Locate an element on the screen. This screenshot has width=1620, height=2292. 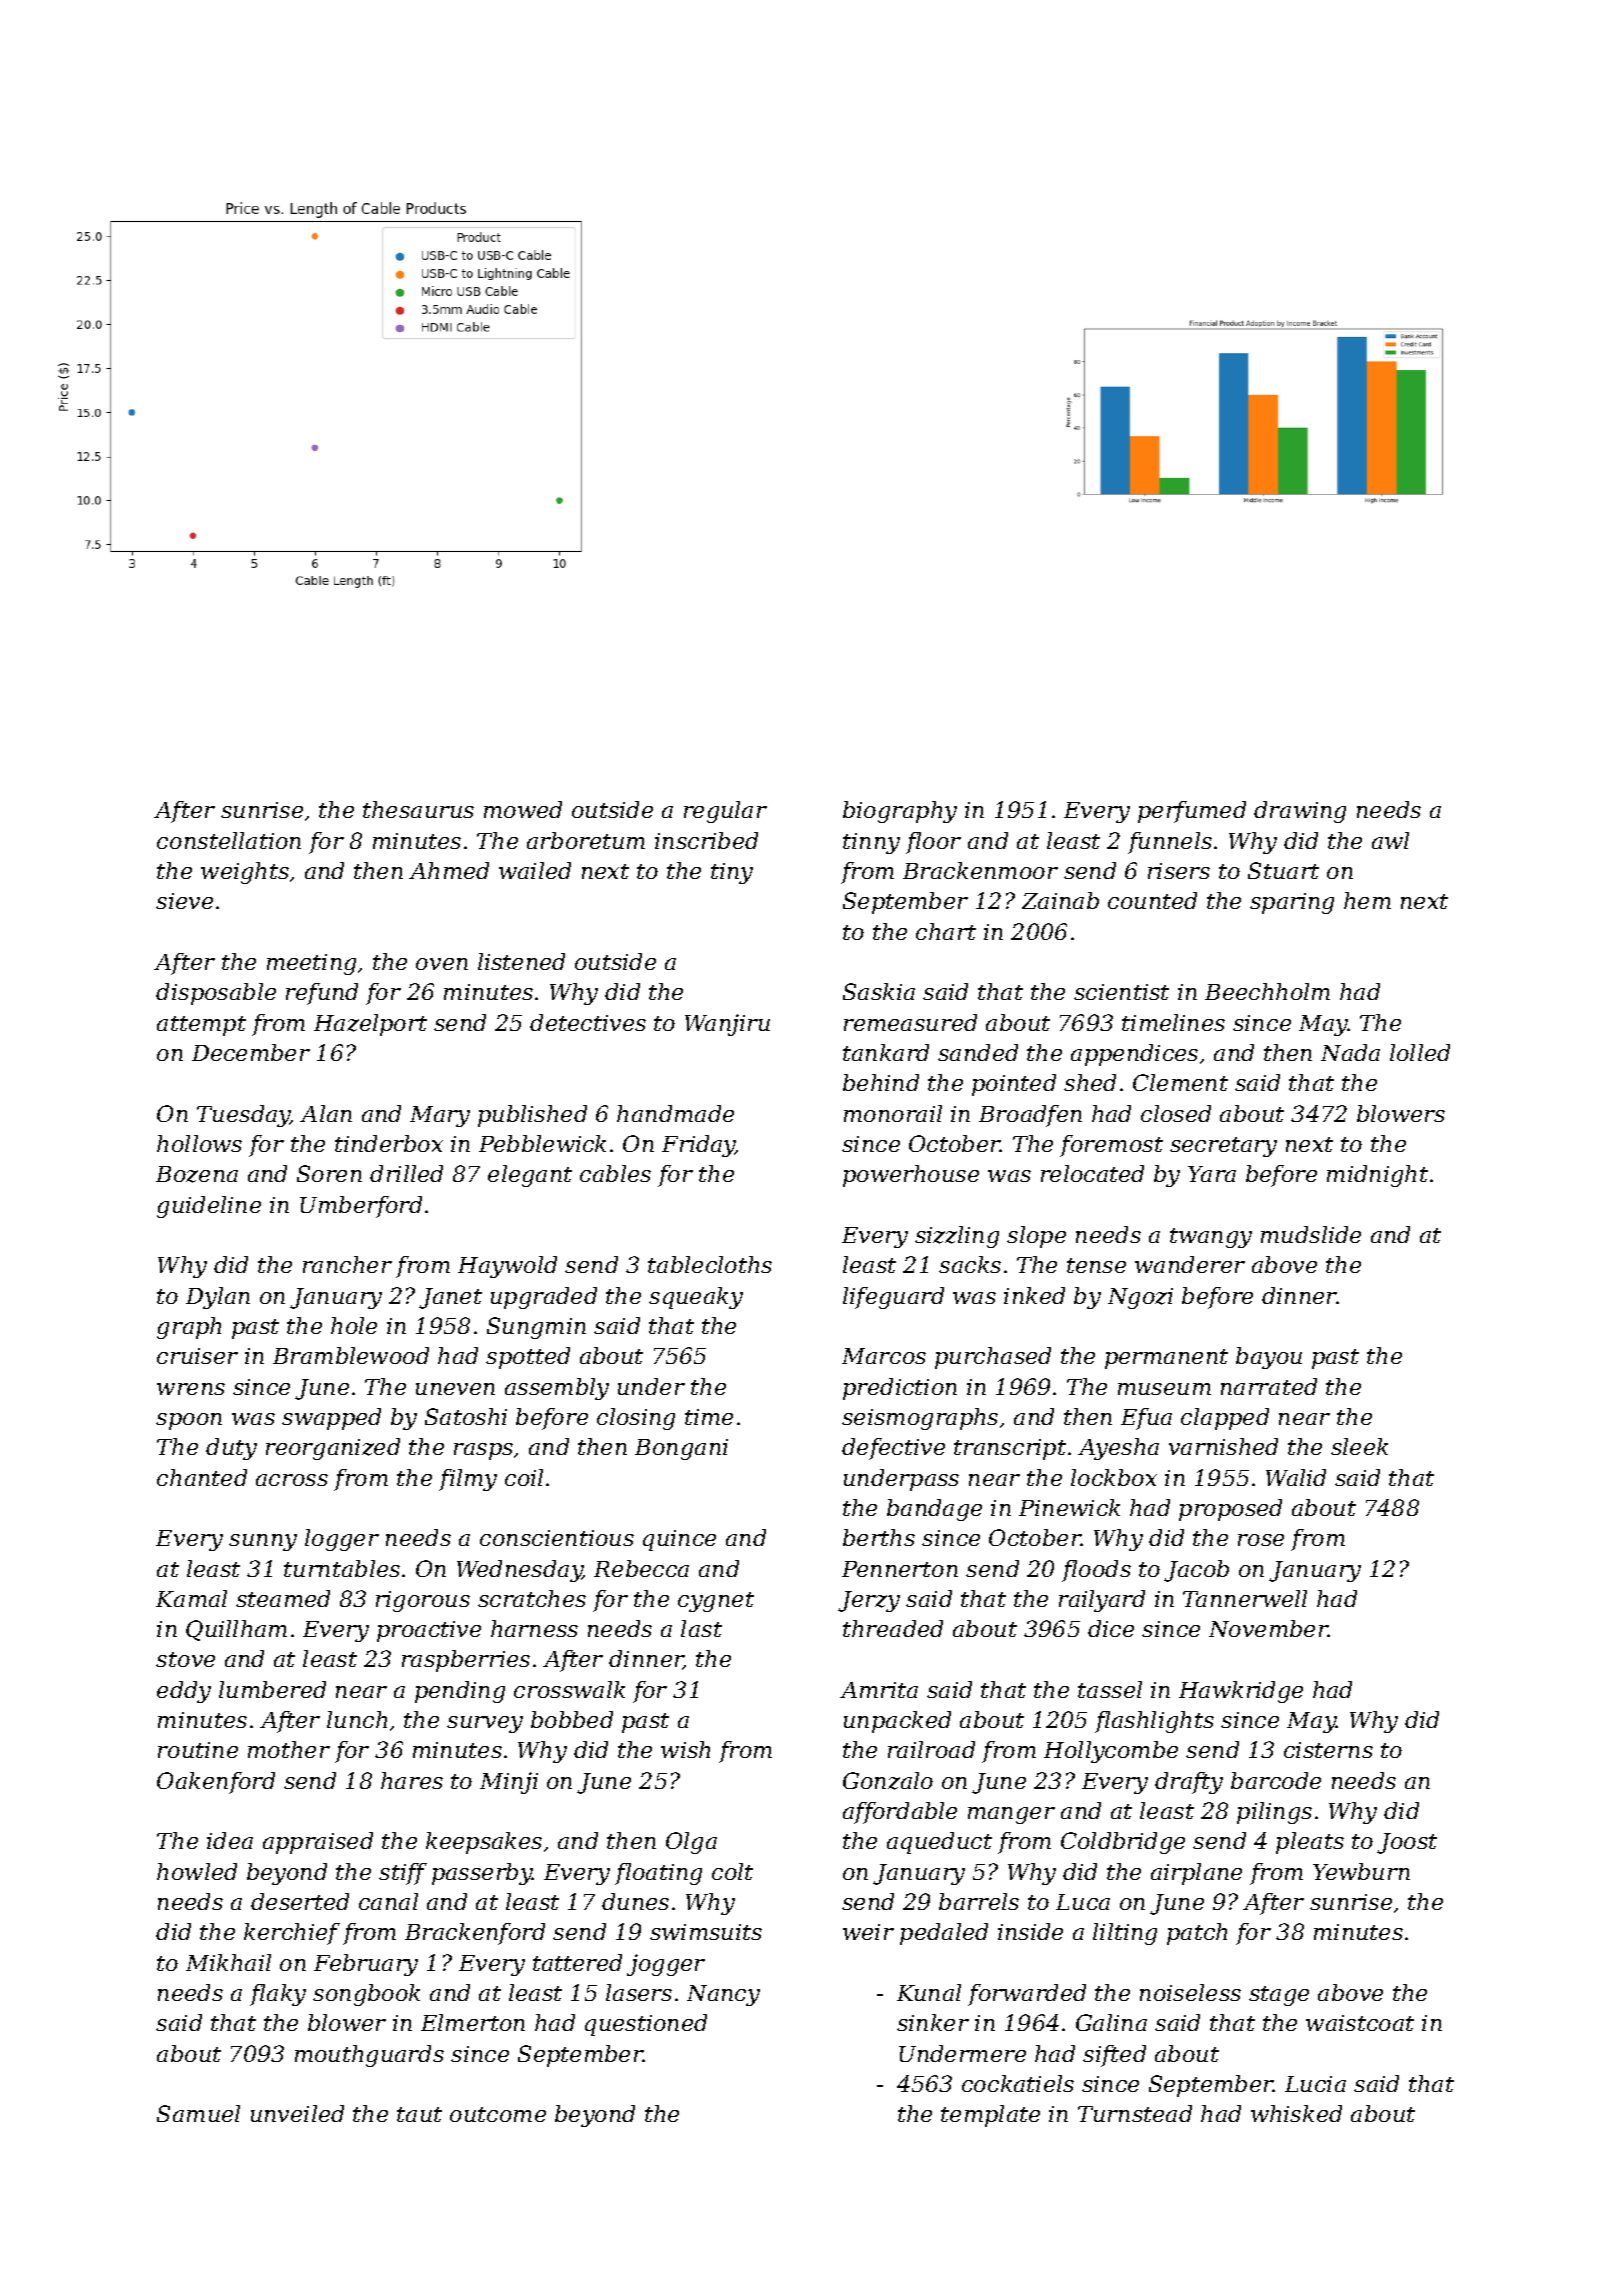
floor is located at coordinates (933, 843).
